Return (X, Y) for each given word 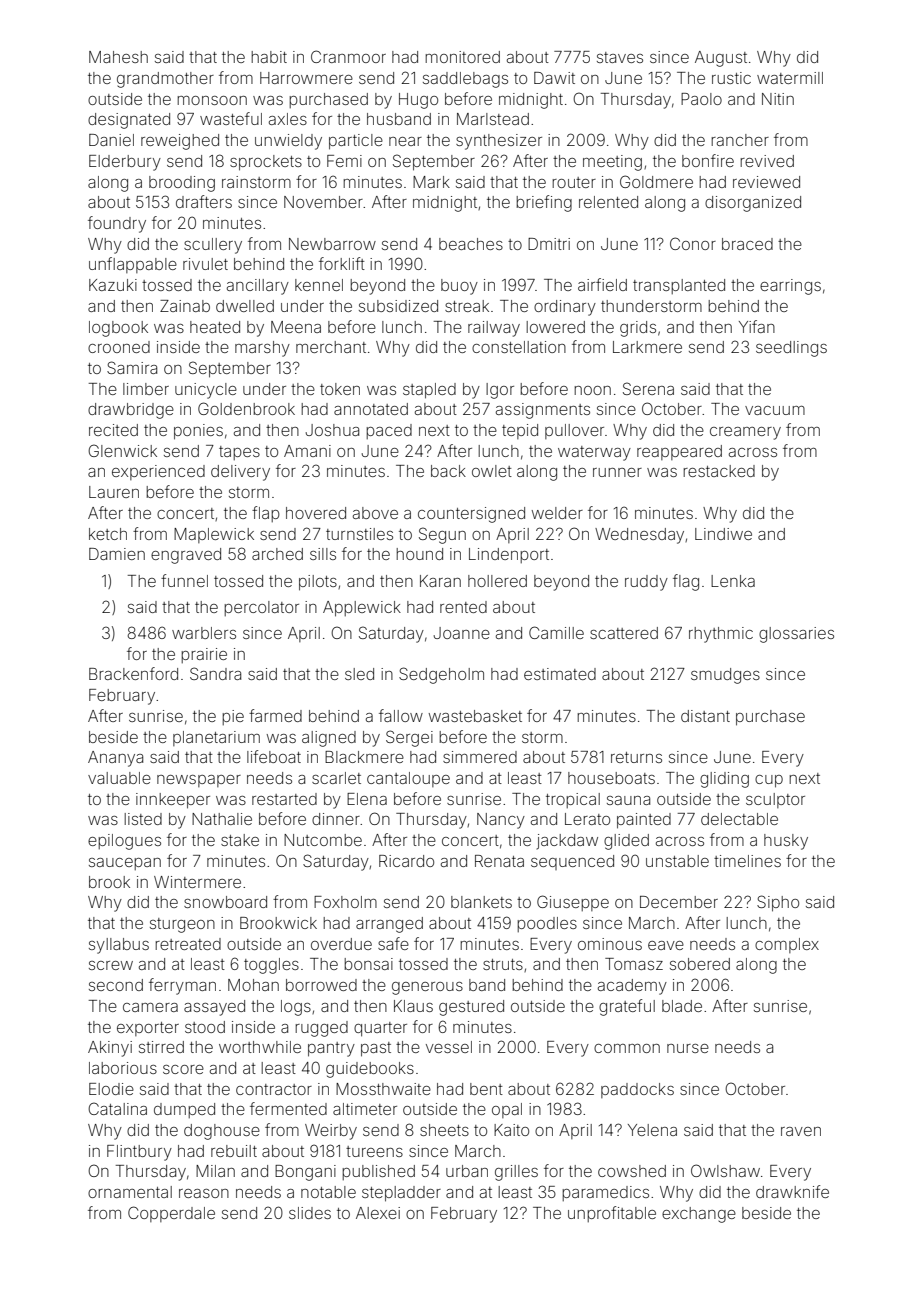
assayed (214, 1008)
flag (686, 582)
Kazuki (113, 285)
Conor (693, 243)
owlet (492, 471)
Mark (431, 182)
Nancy (501, 821)
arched (277, 554)
